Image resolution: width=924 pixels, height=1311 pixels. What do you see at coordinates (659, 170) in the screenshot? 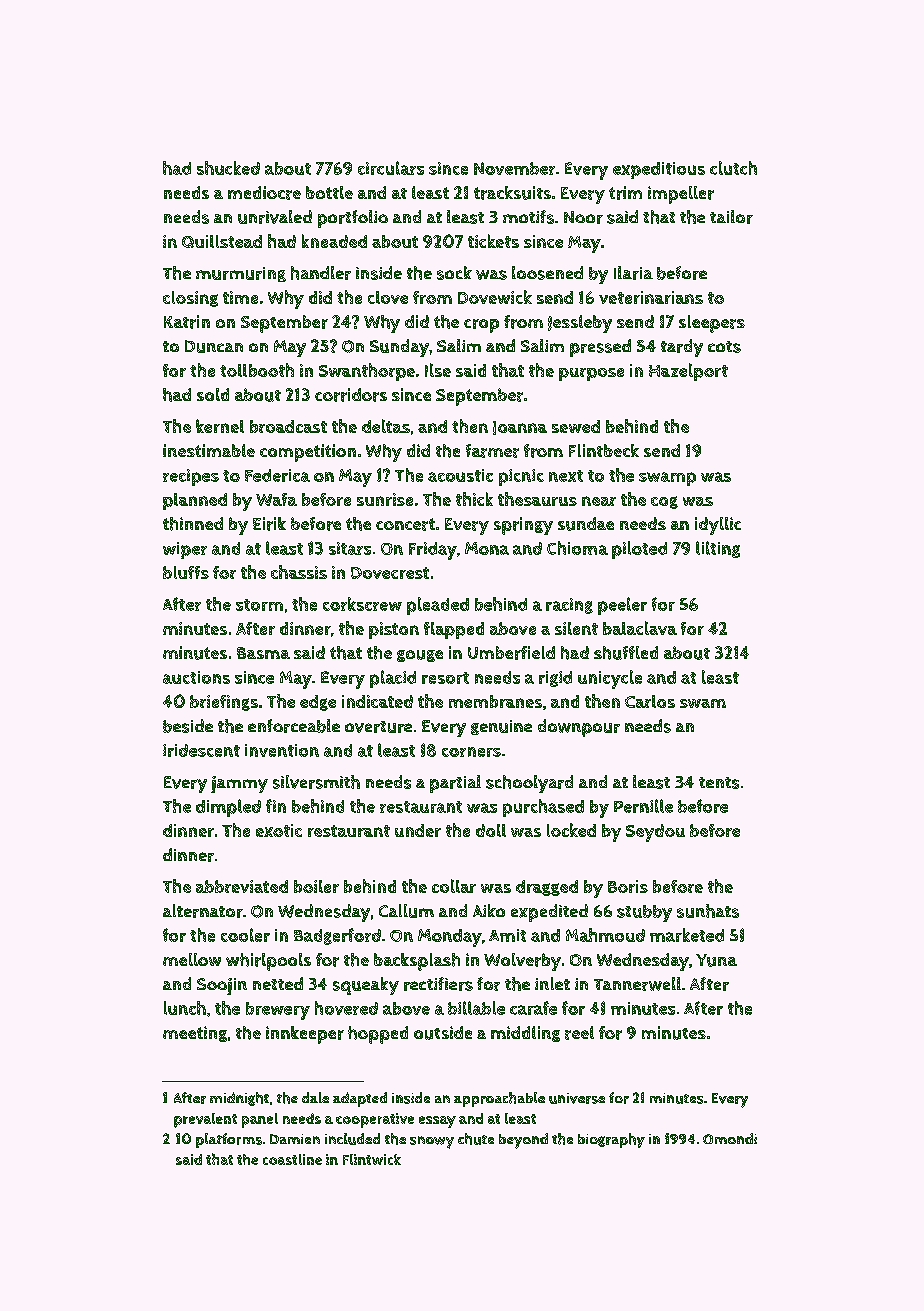
I see `expeditious` at bounding box center [659, 170].
